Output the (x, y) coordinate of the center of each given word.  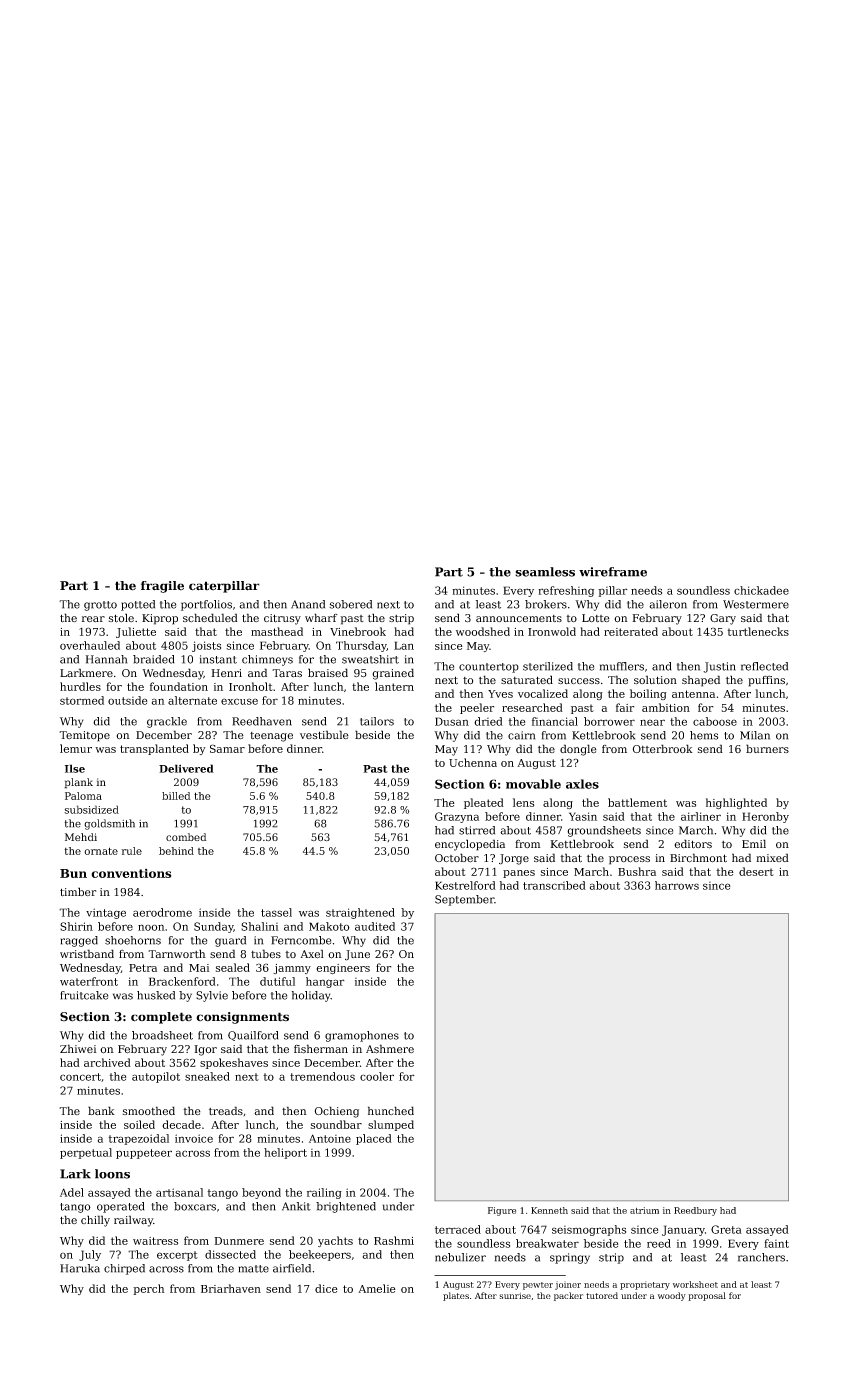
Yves (500, 694)
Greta (726, 1229)
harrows (677, 885)
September (464, 900)
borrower (609, 721)
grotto (100, 606)
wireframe (613, 572)
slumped (391, 1125)
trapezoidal (138, 1139)
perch (149, 1289)
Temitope (84, 736)
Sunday (214, 927)
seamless (545, 572)
